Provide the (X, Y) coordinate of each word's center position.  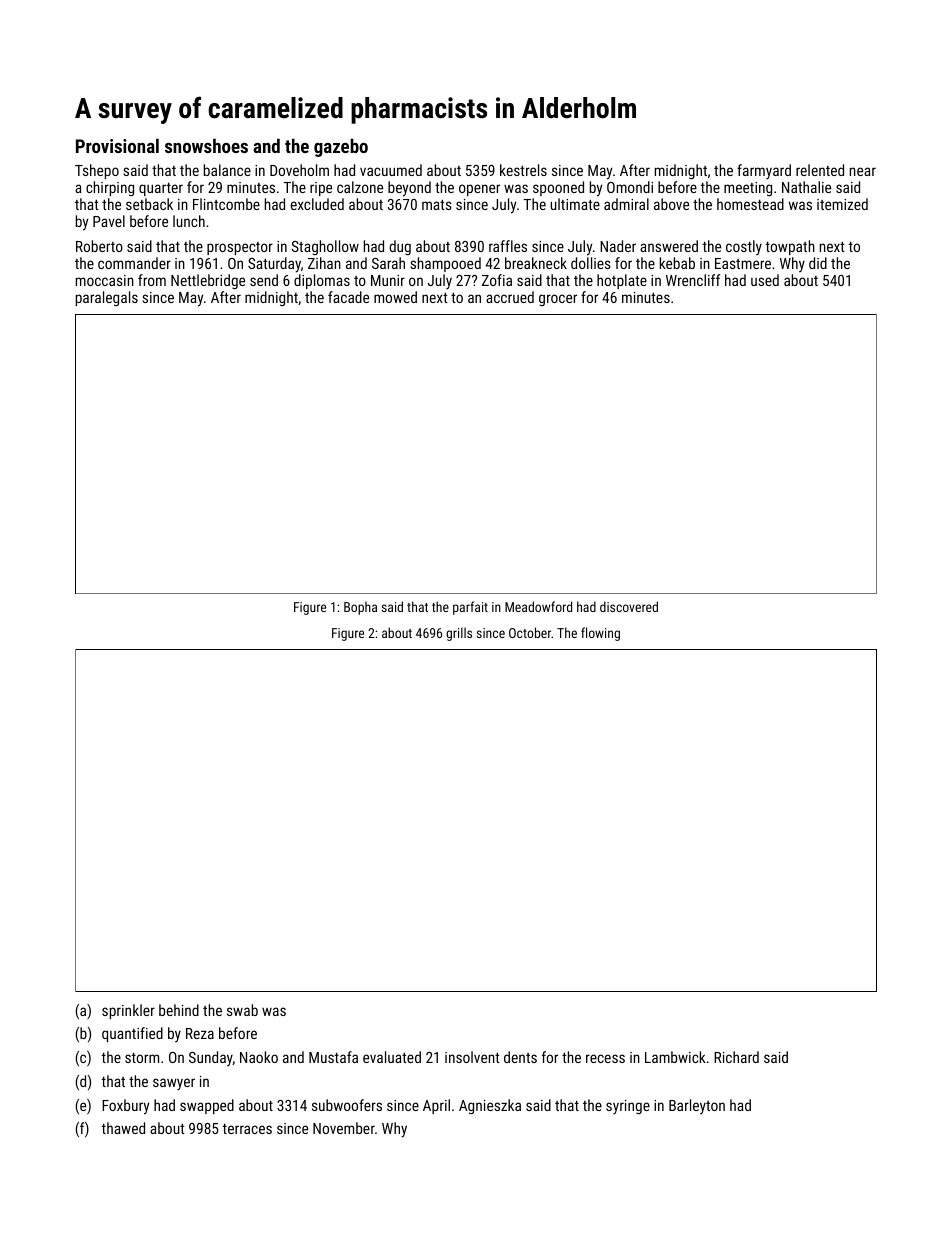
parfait (470, 608)
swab (242, 1010)
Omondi (630, 187)
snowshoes (206, 145)
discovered (629, 606)
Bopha (360, 608)
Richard (736, 1057)
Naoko (259, 1057)
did (818, 263)
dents (520, 1057)
